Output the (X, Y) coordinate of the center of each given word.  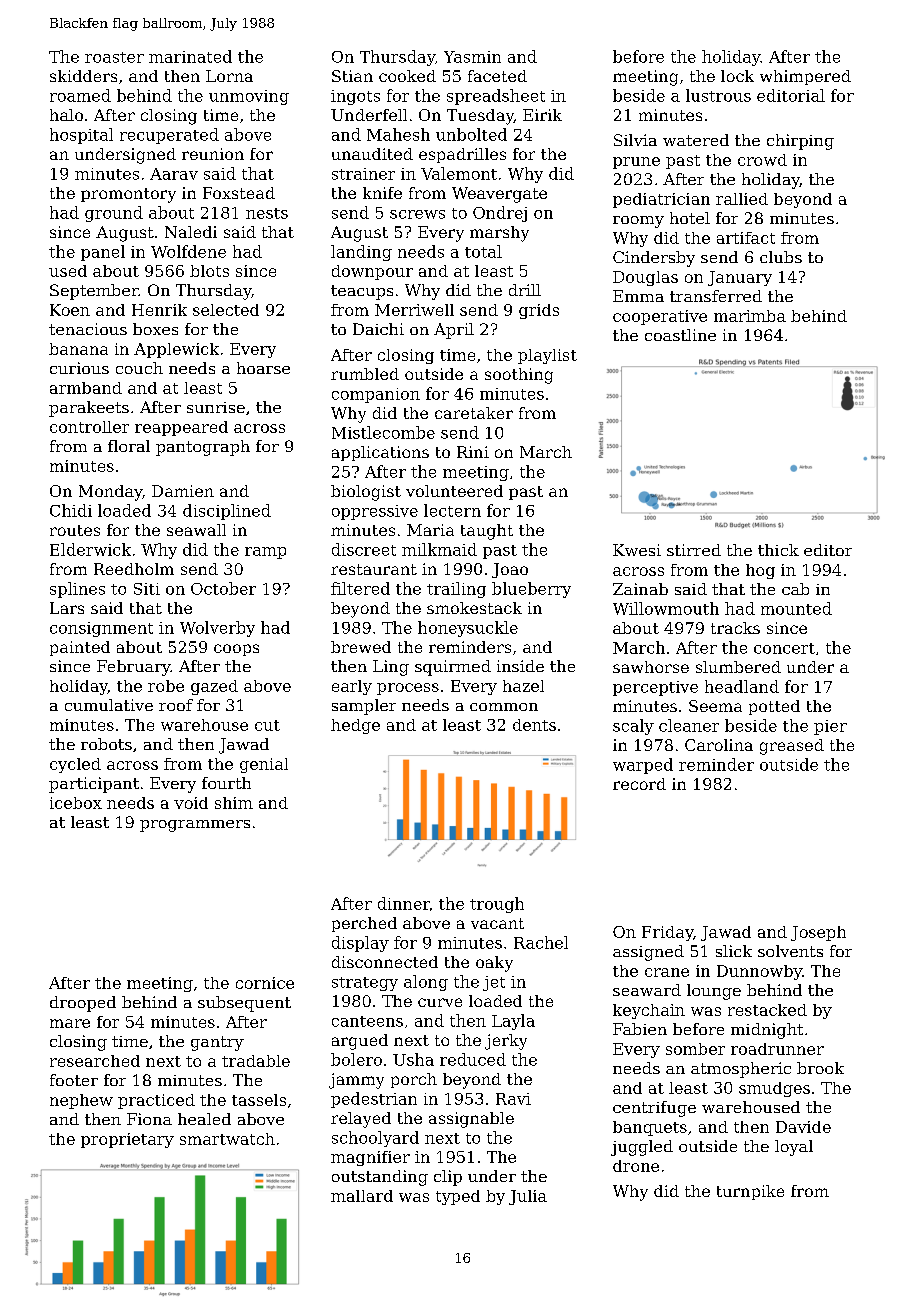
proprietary (127, 1140)
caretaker (474, 413)
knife (382, 193)
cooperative (660, 317)
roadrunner (777, 1049)
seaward (647, 990)
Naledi (191, 232)
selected (226, 310)
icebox (76, 803)
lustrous (718, 95)
